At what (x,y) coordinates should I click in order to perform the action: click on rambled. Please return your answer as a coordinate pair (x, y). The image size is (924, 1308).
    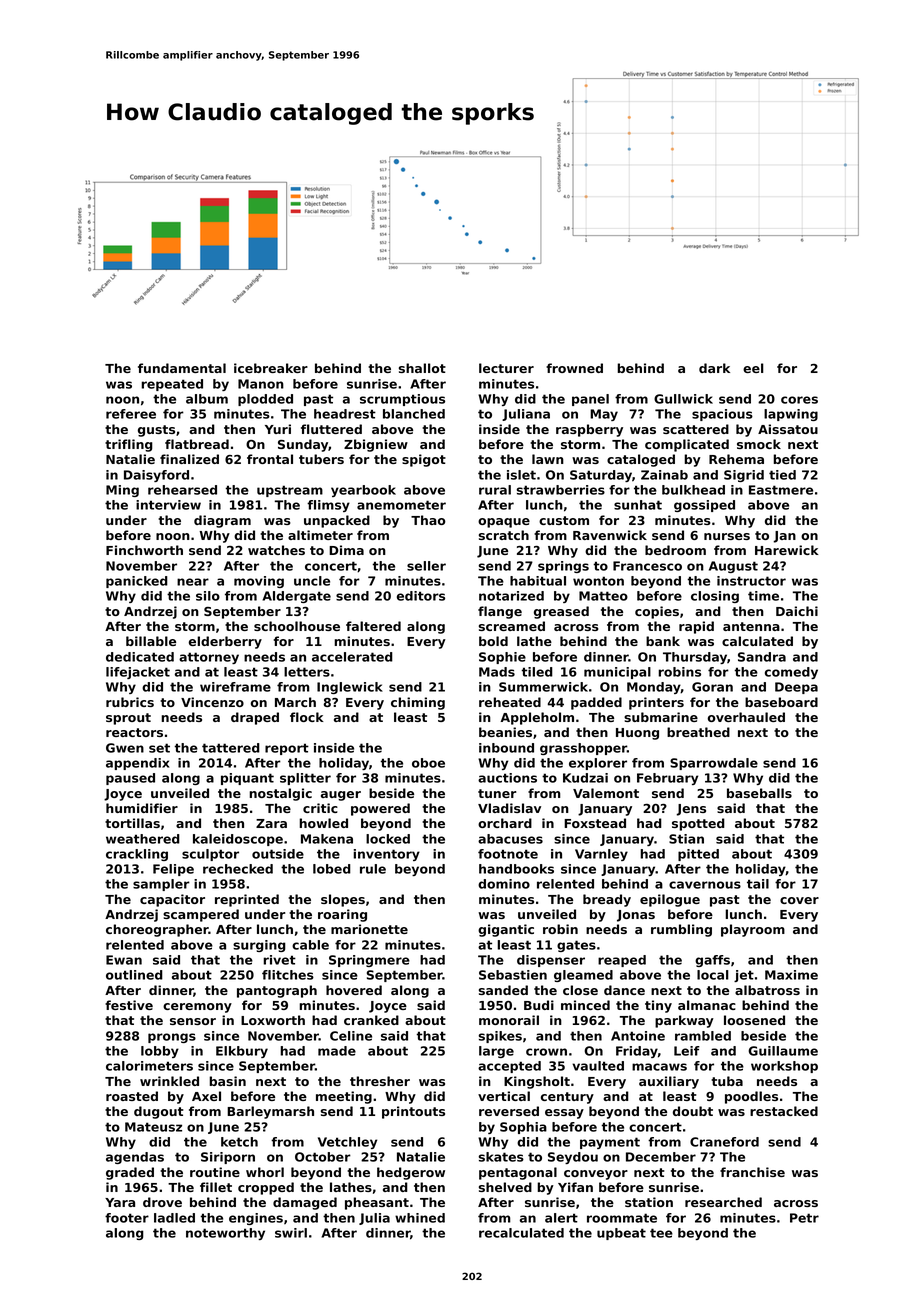
    Looking at the image, I should click on (703, 1036).
